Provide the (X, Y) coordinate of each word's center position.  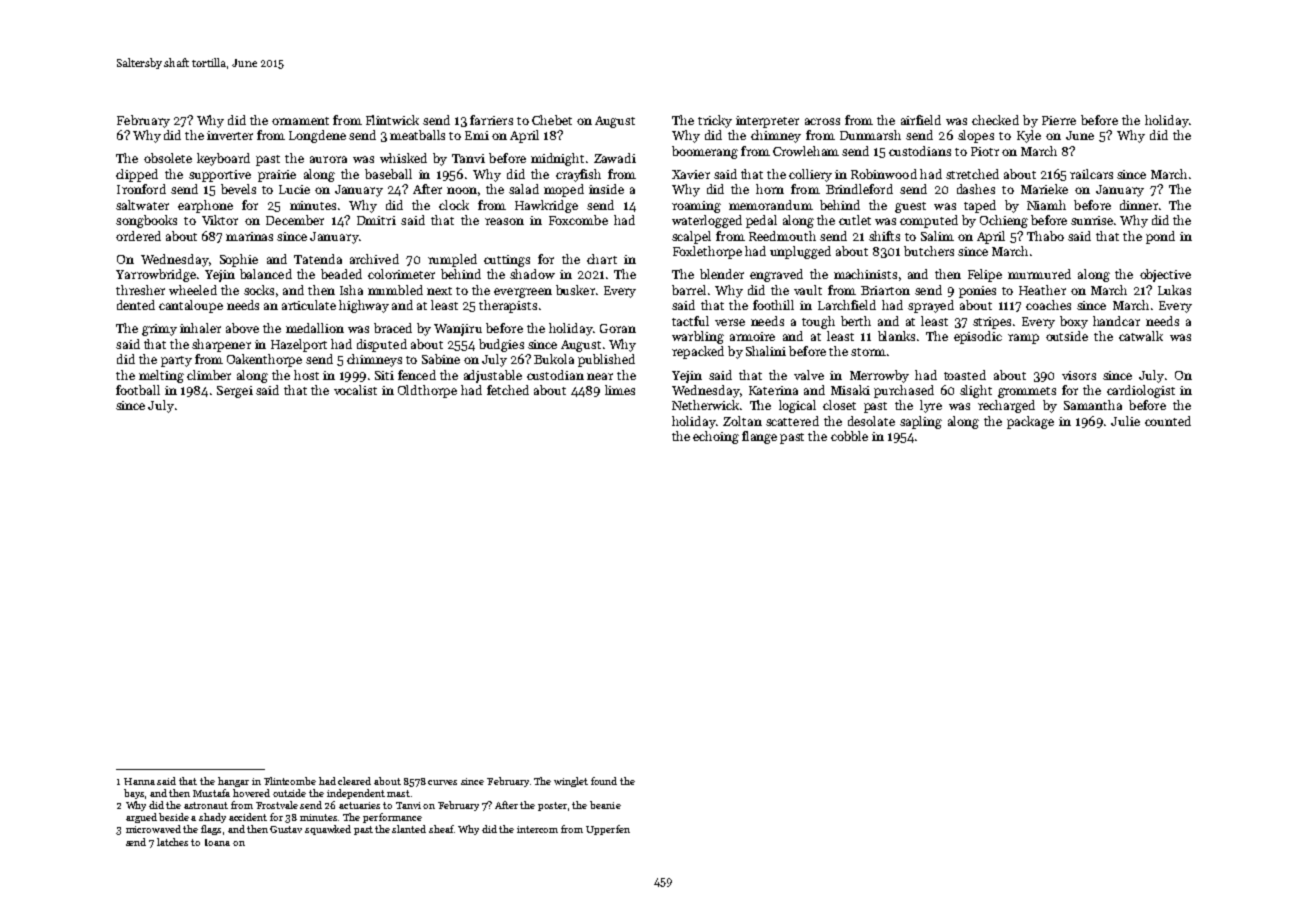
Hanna (139, 781)
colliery (810, 175)
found (604, 781)
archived (374, 259)
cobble (849, 436)
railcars (1091, 174)
